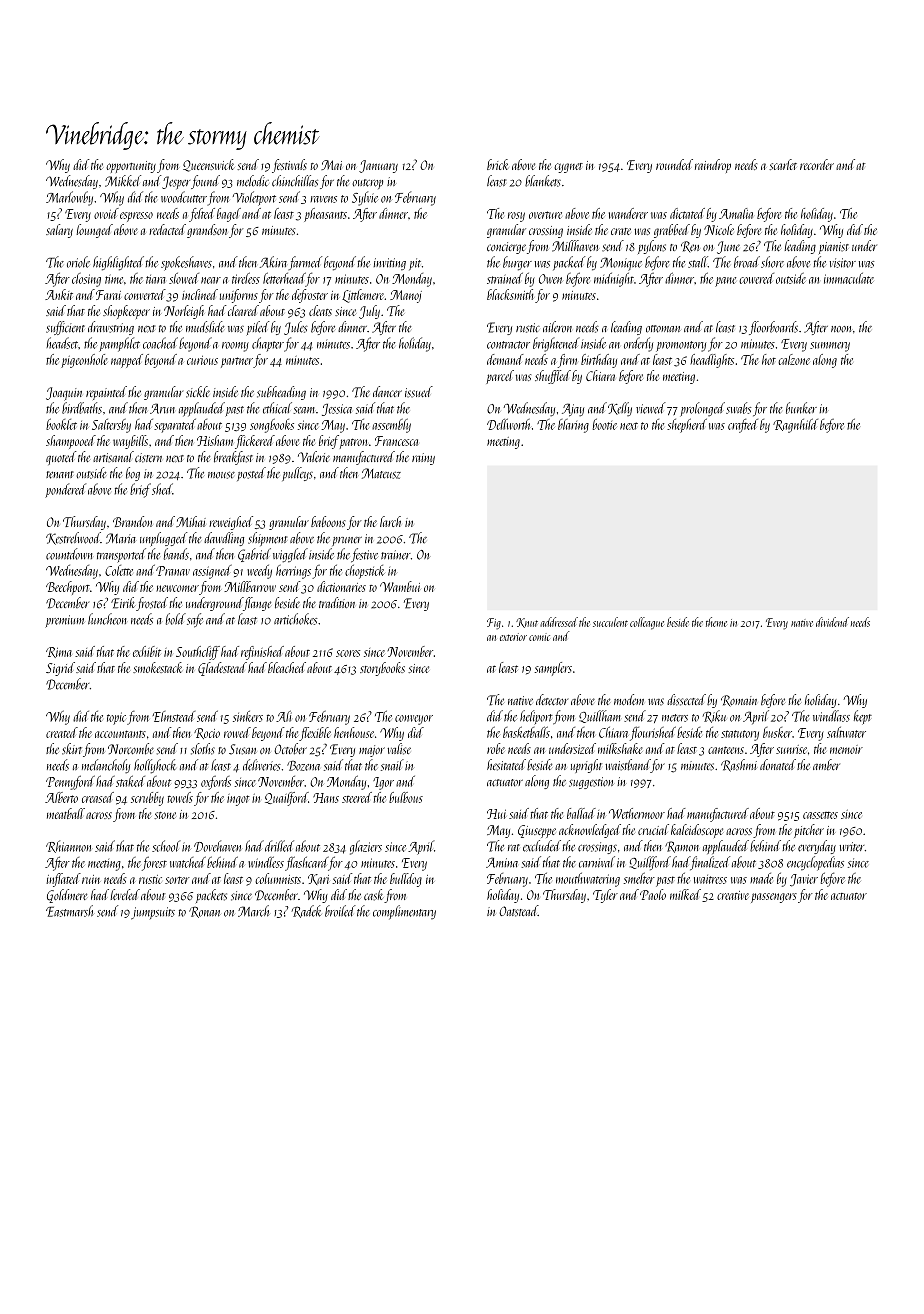  What do you see at coordinates (783, 164) in the page?
I see `scarlet` at bounding box center [783, 164].
